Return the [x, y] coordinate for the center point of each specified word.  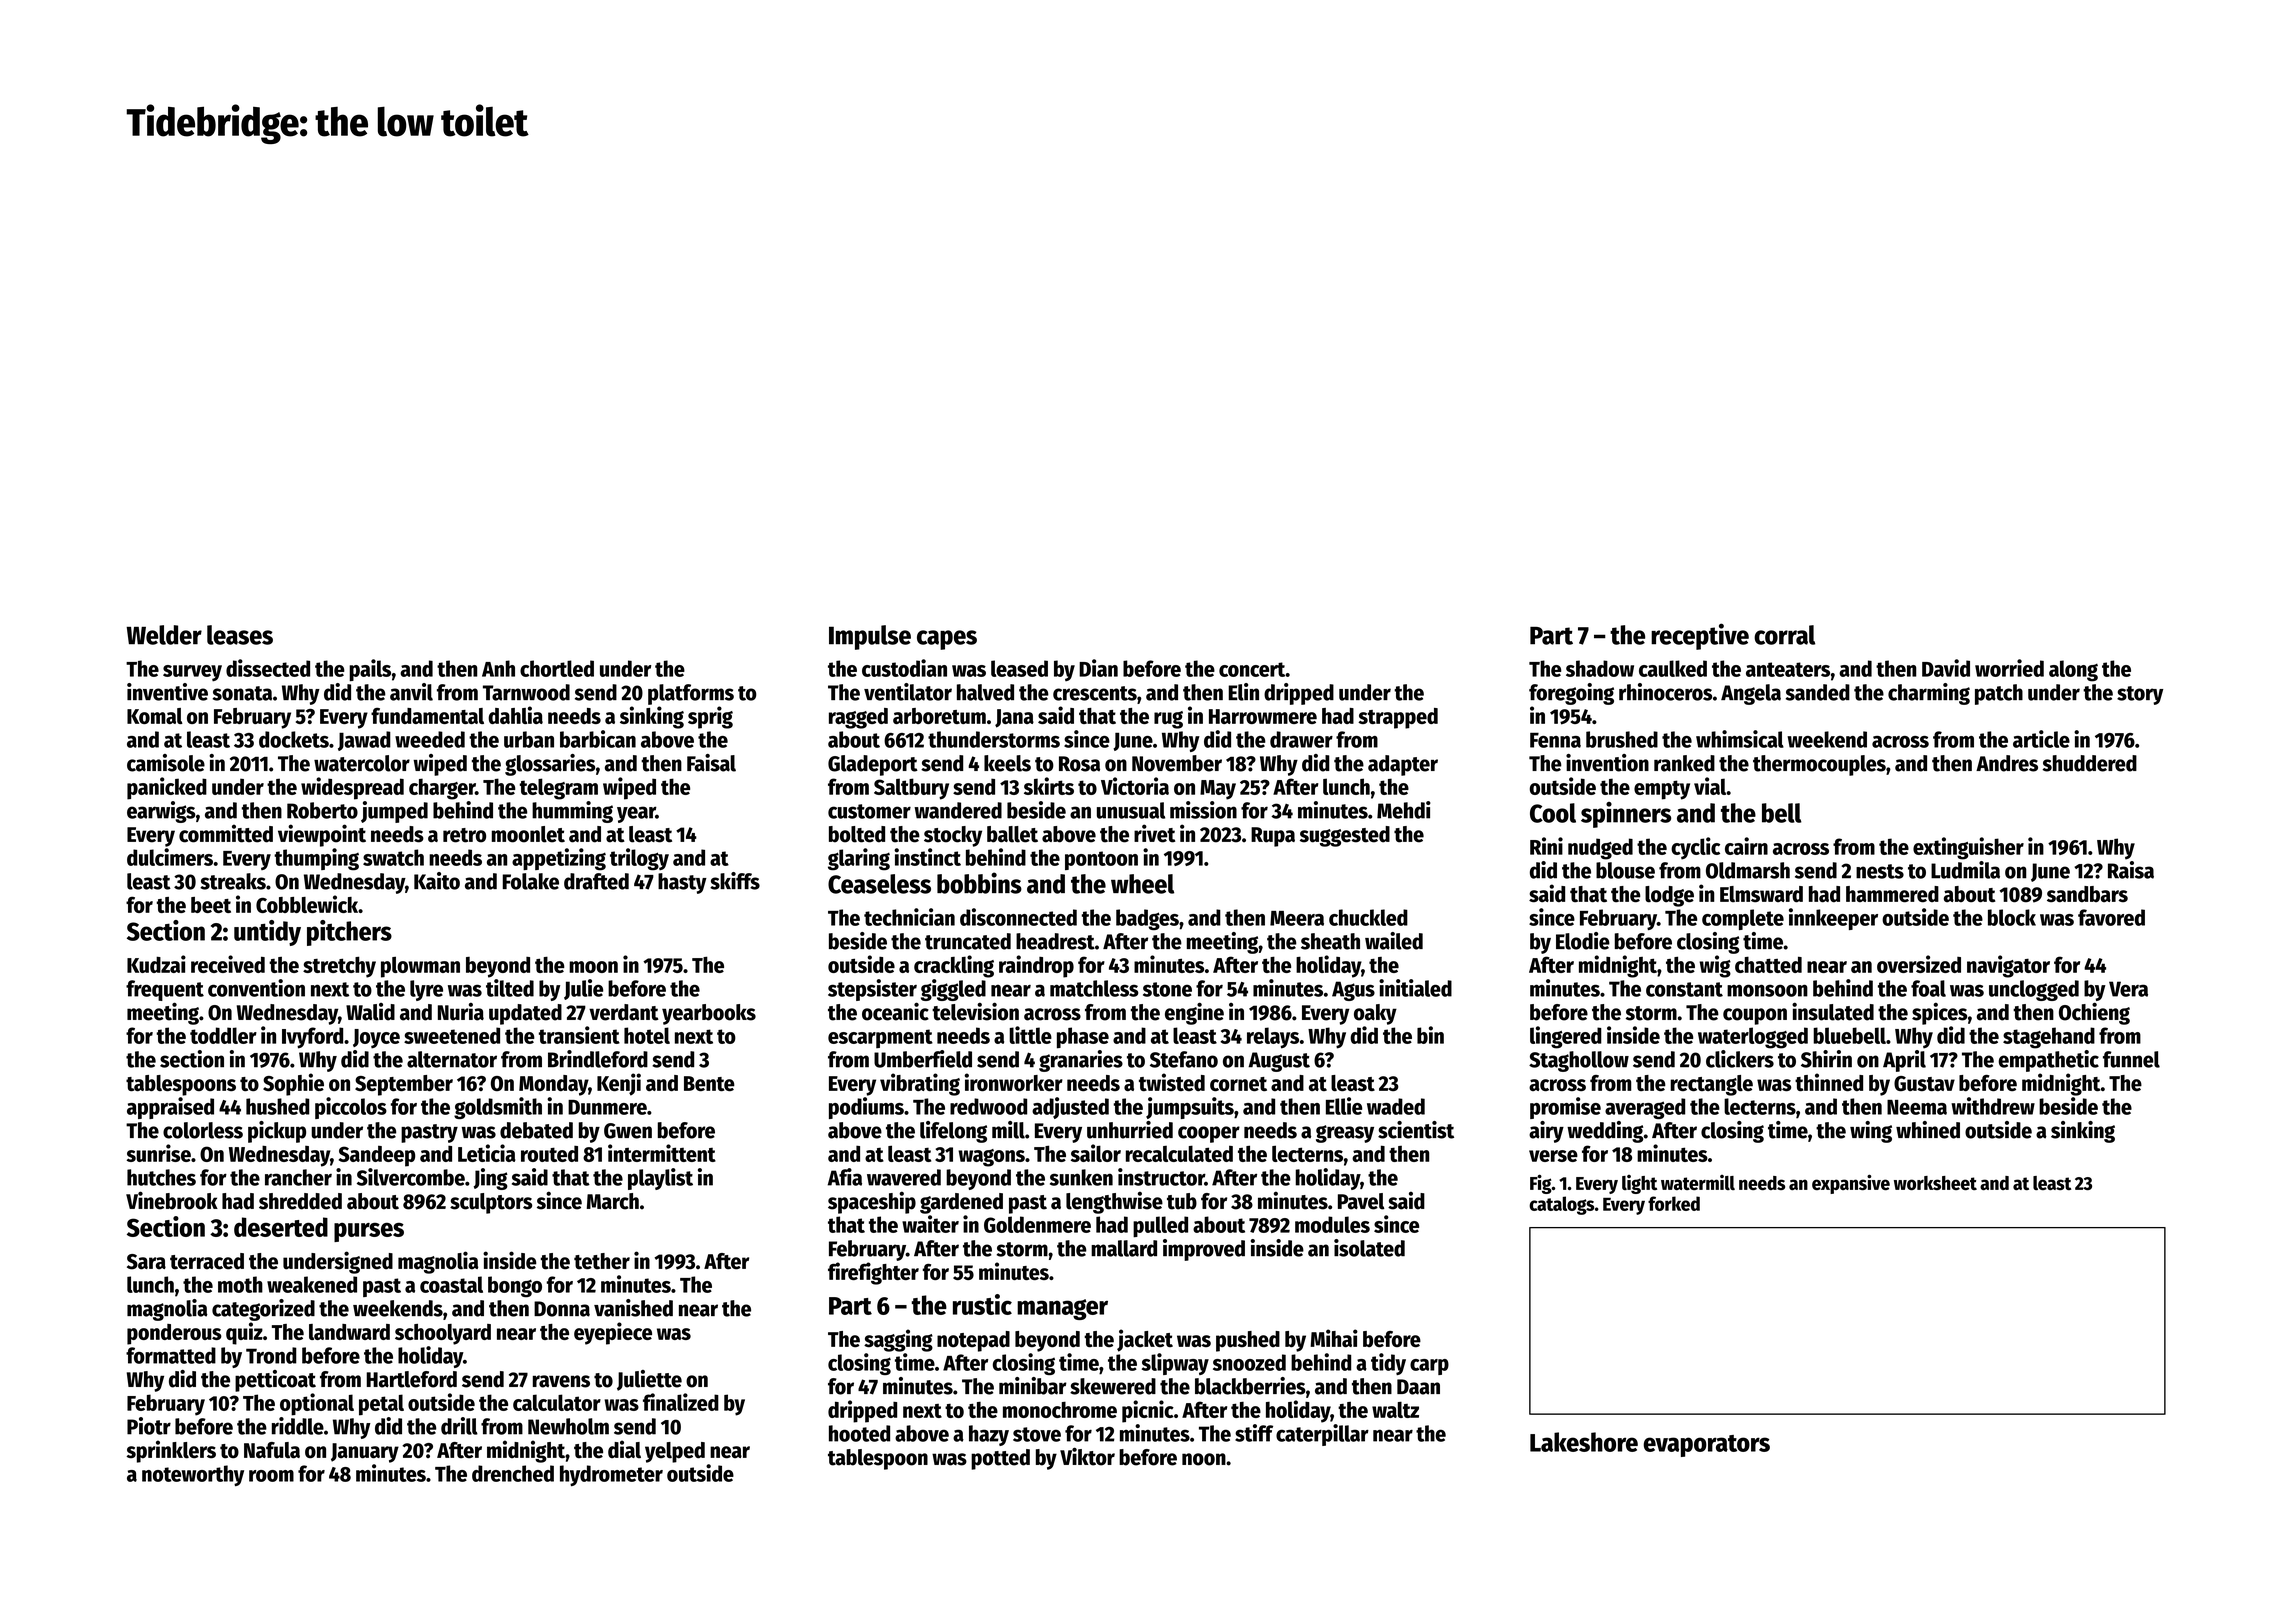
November [1177, 763]
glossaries [550, 765]
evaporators [1706, 1446]
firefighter [873, 1273]
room [271, 1476]
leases [240, 635]
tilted [510, 988]
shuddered [2089, 763]
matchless [1094, 988]
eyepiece [613, 1333]
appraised [170, 1108]
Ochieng [2094, 1013]
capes [947, 640]
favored [2111, 917]
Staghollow [1579, 1061]
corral [1784, 635]
